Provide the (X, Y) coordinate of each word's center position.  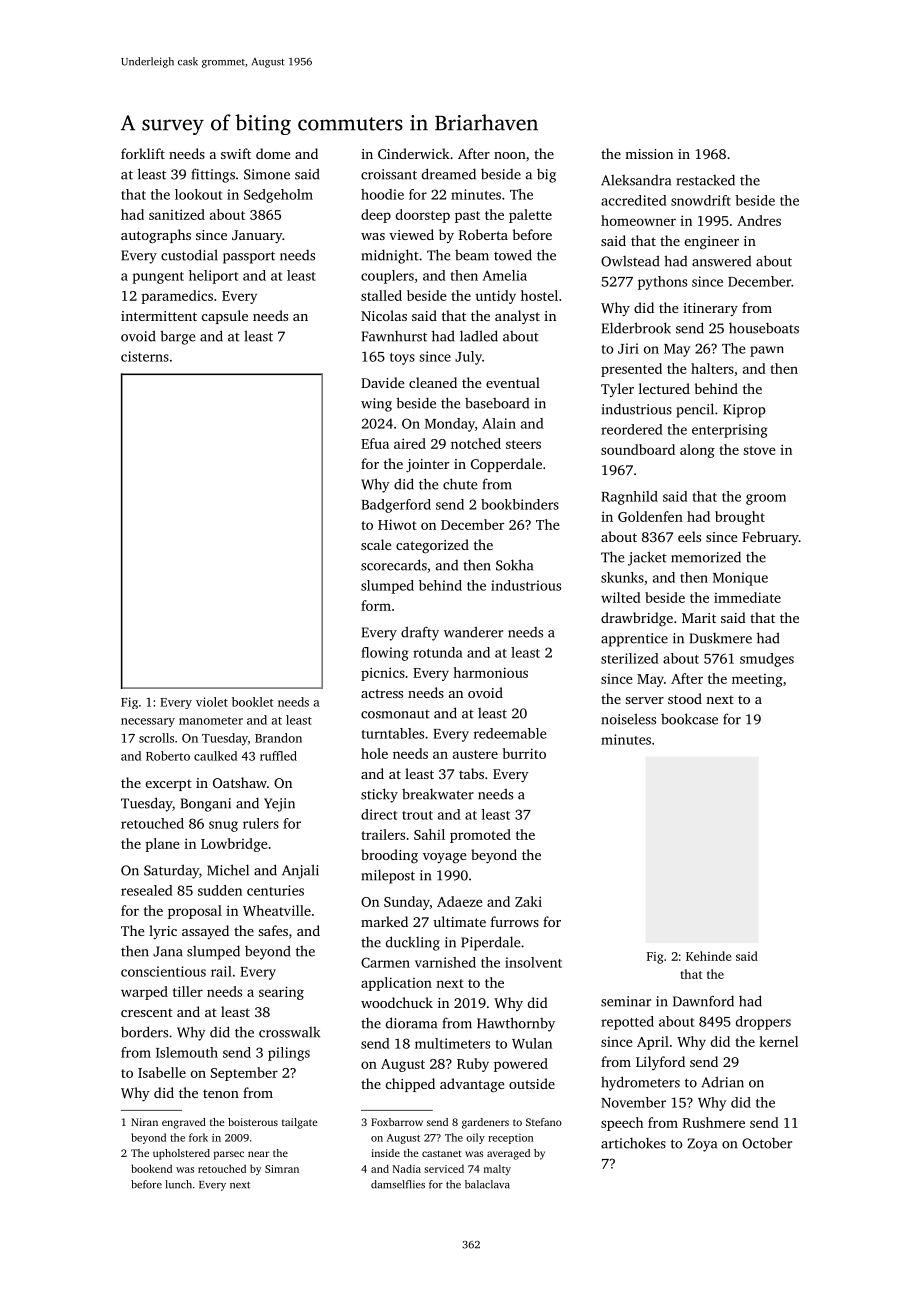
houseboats (764, 328)
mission (649, 154)
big (546, 176)
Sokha (514, 565)
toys (402, 359)
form (376, 605)
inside (385, 1153)
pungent (158, 278)
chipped (410, 1085)
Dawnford (703, 1001)
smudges (767, 660)
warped (144, 993)
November (633, 1102)
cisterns (145, 356)
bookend (151, 1168)
